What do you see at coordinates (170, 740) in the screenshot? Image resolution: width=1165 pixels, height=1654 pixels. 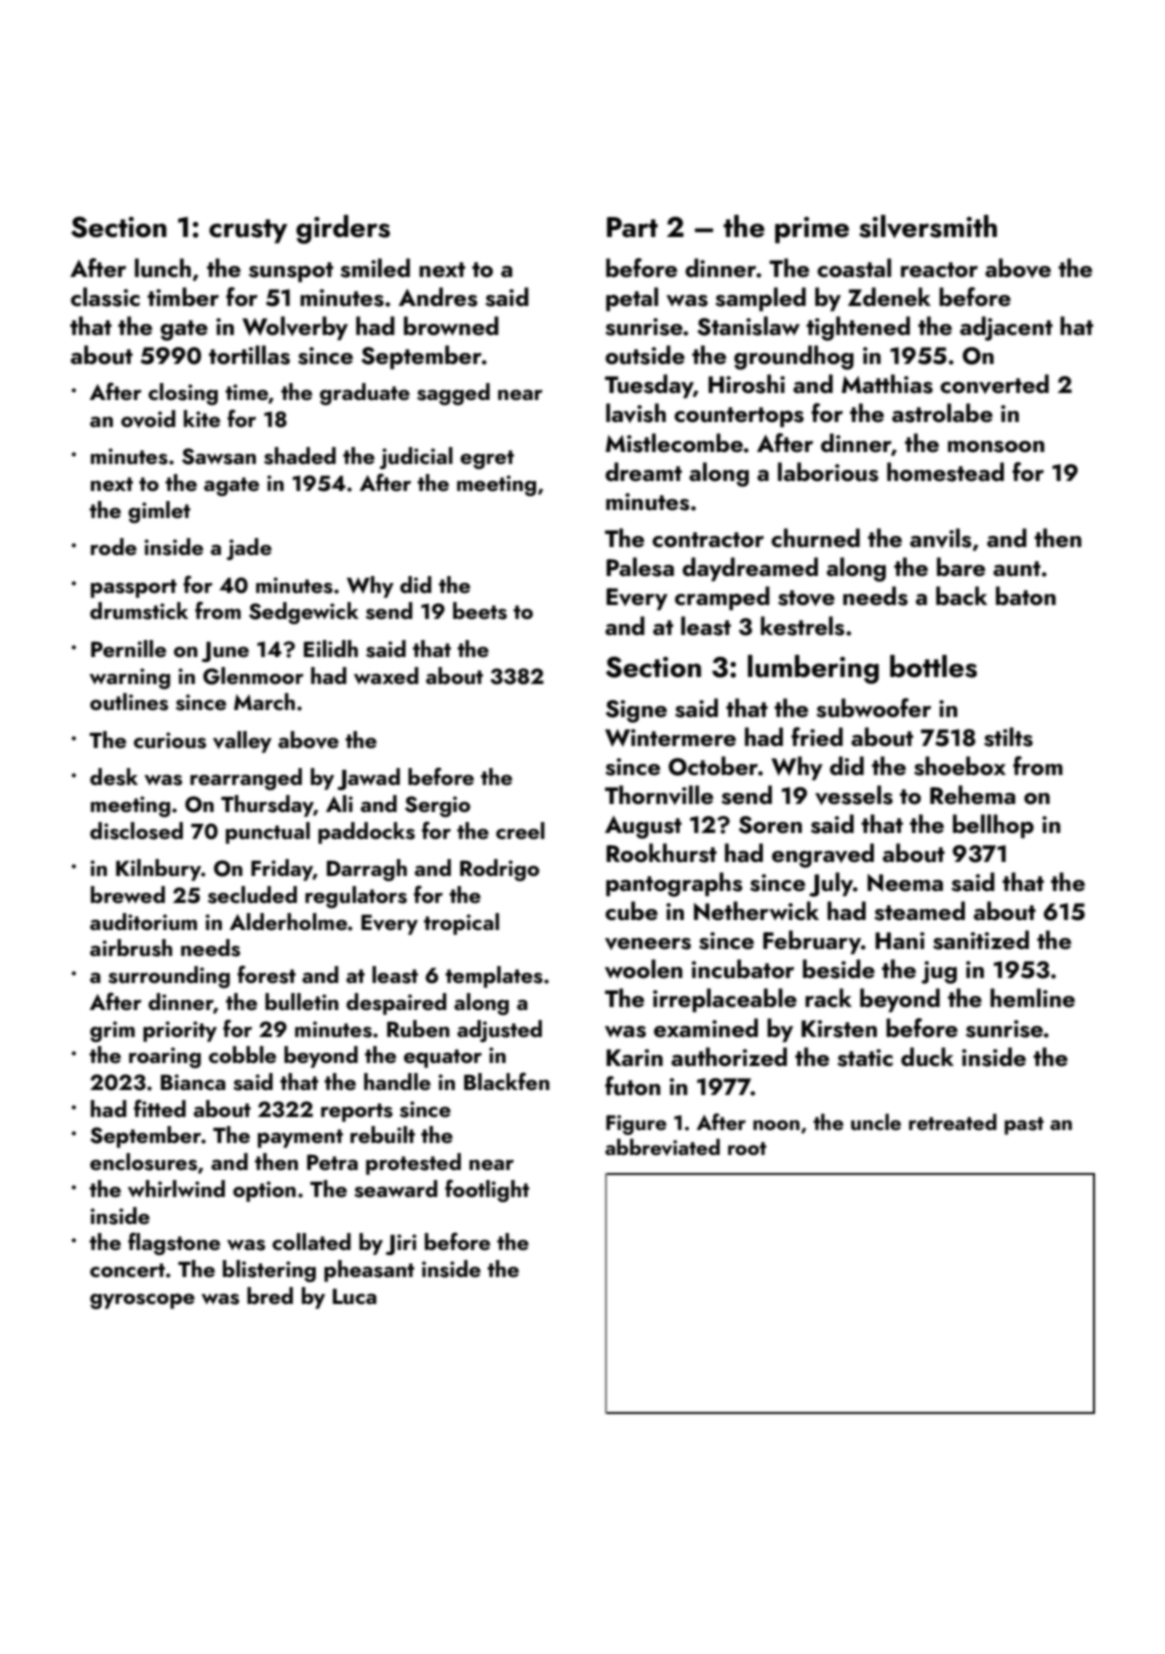 I see `curious` at bounding box center [170, 740].
